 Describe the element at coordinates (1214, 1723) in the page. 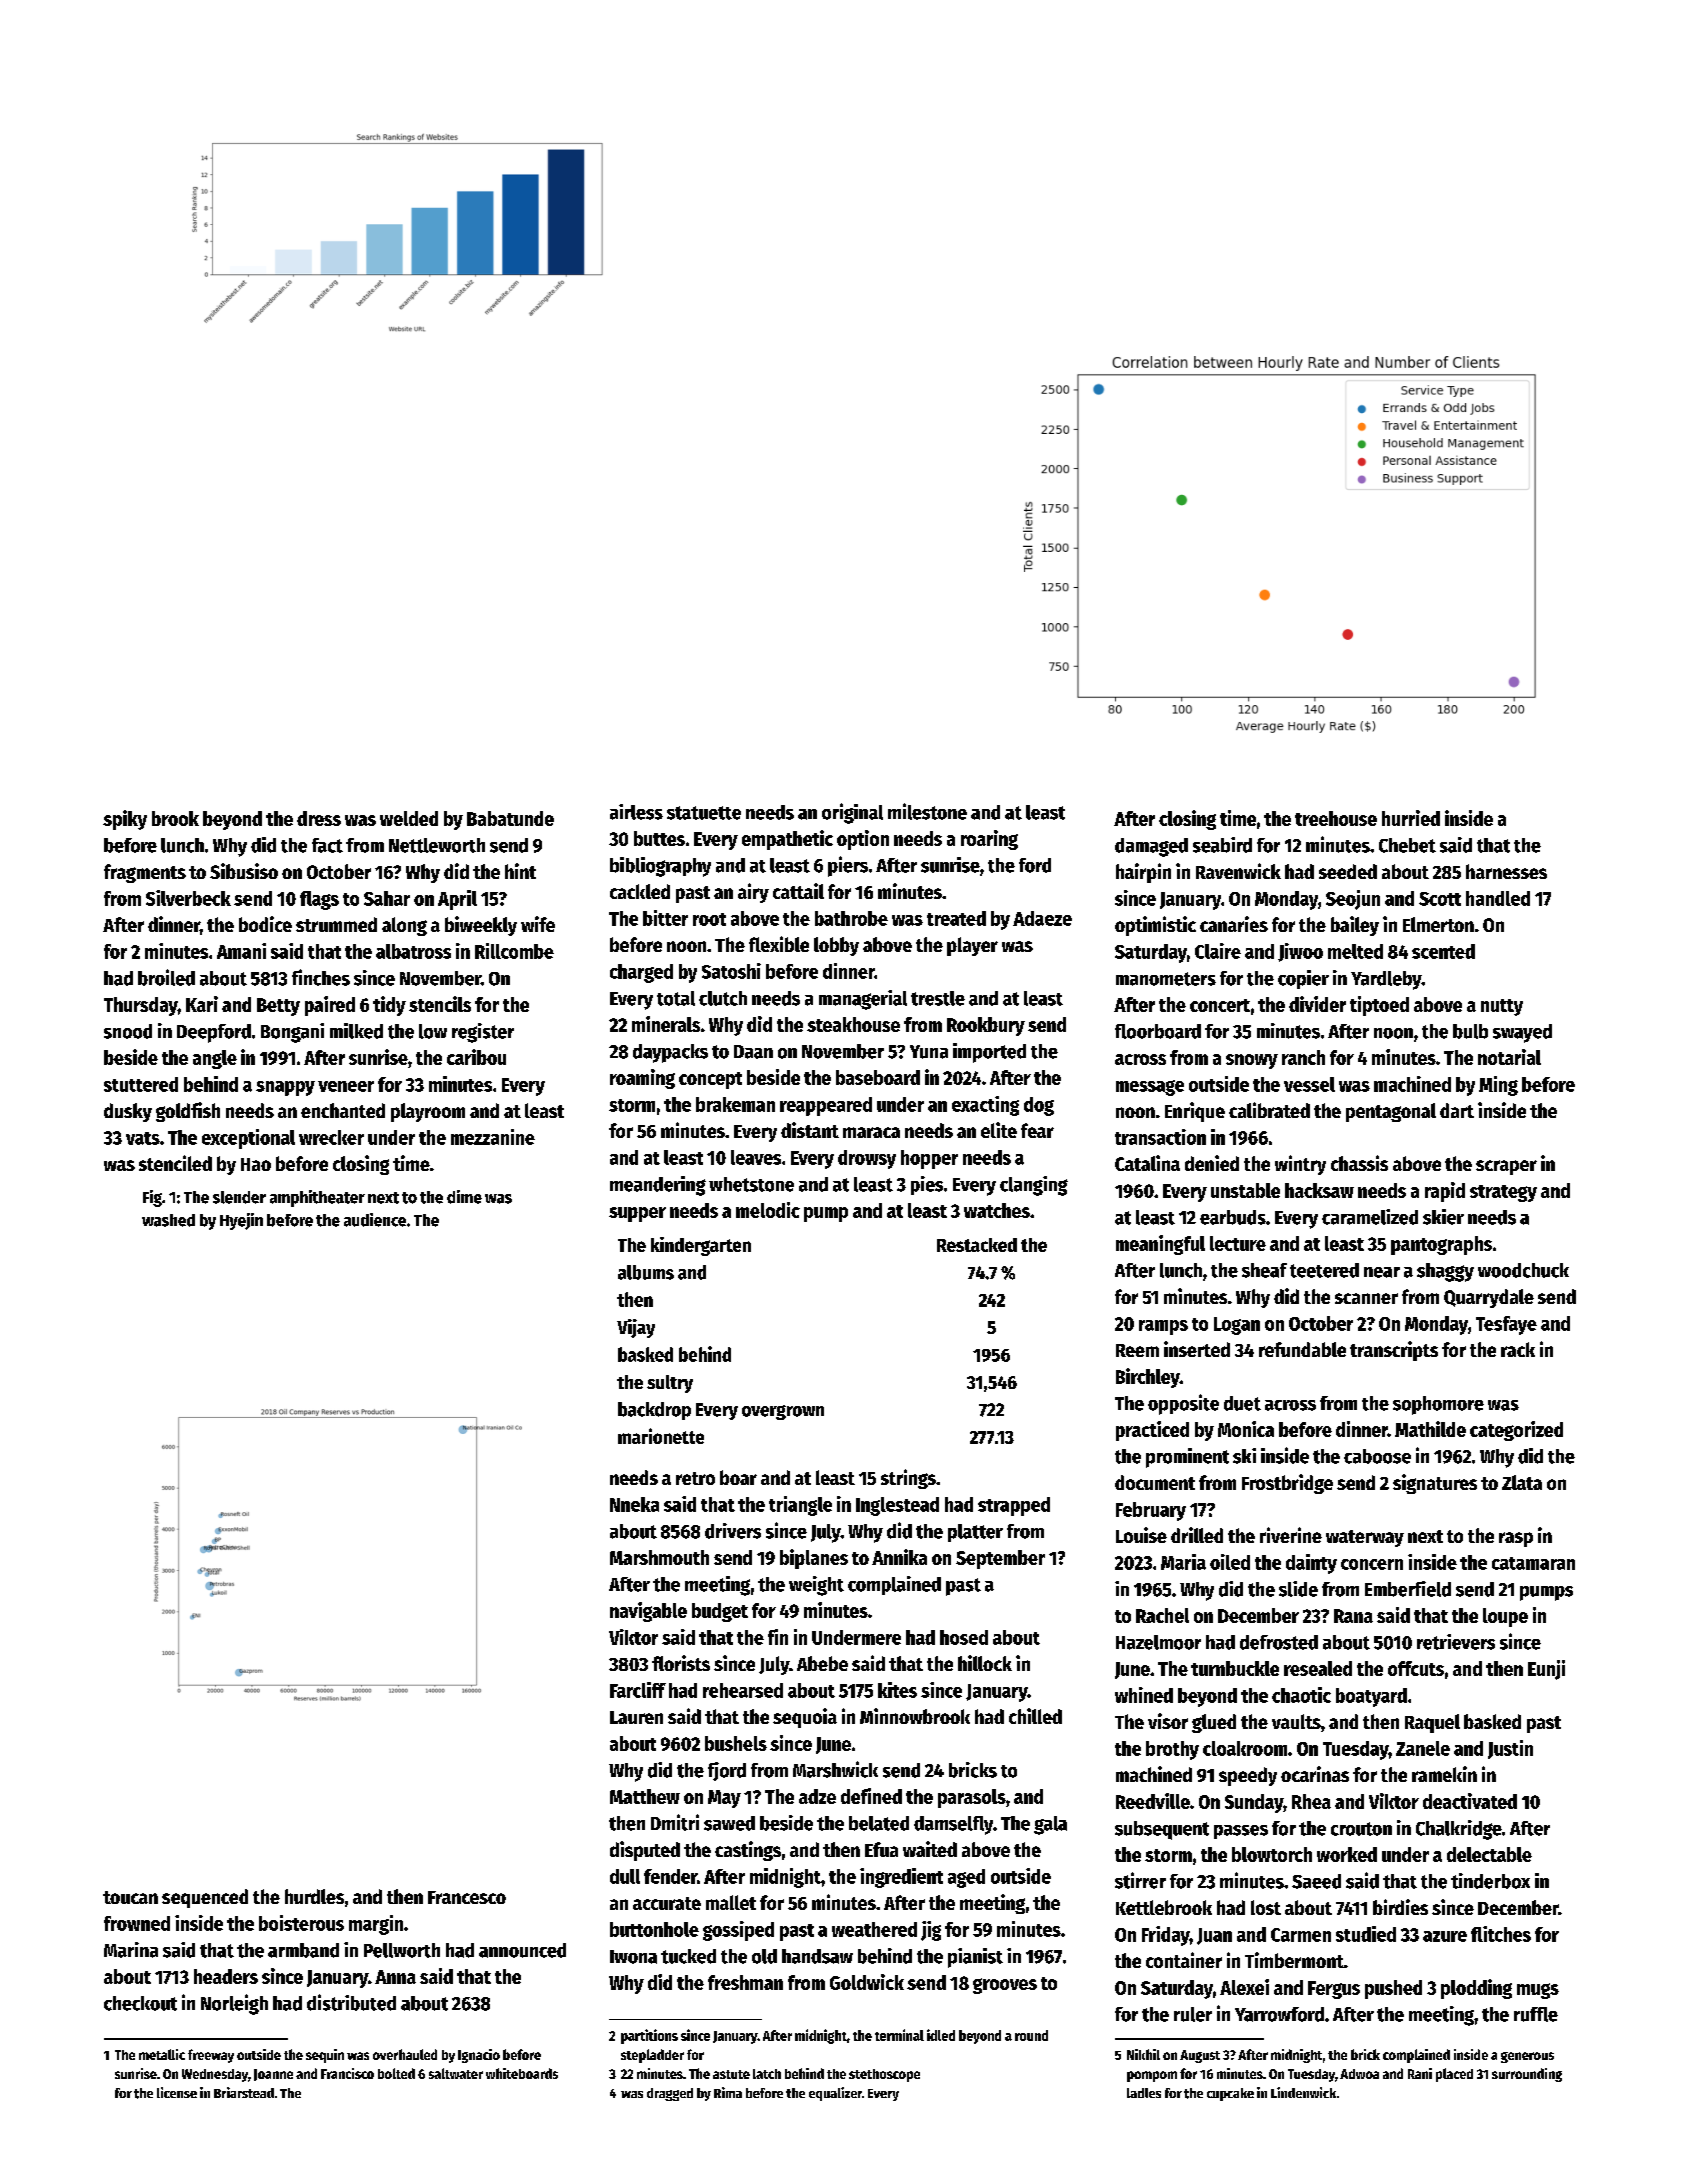

I see `glued` at that location.
